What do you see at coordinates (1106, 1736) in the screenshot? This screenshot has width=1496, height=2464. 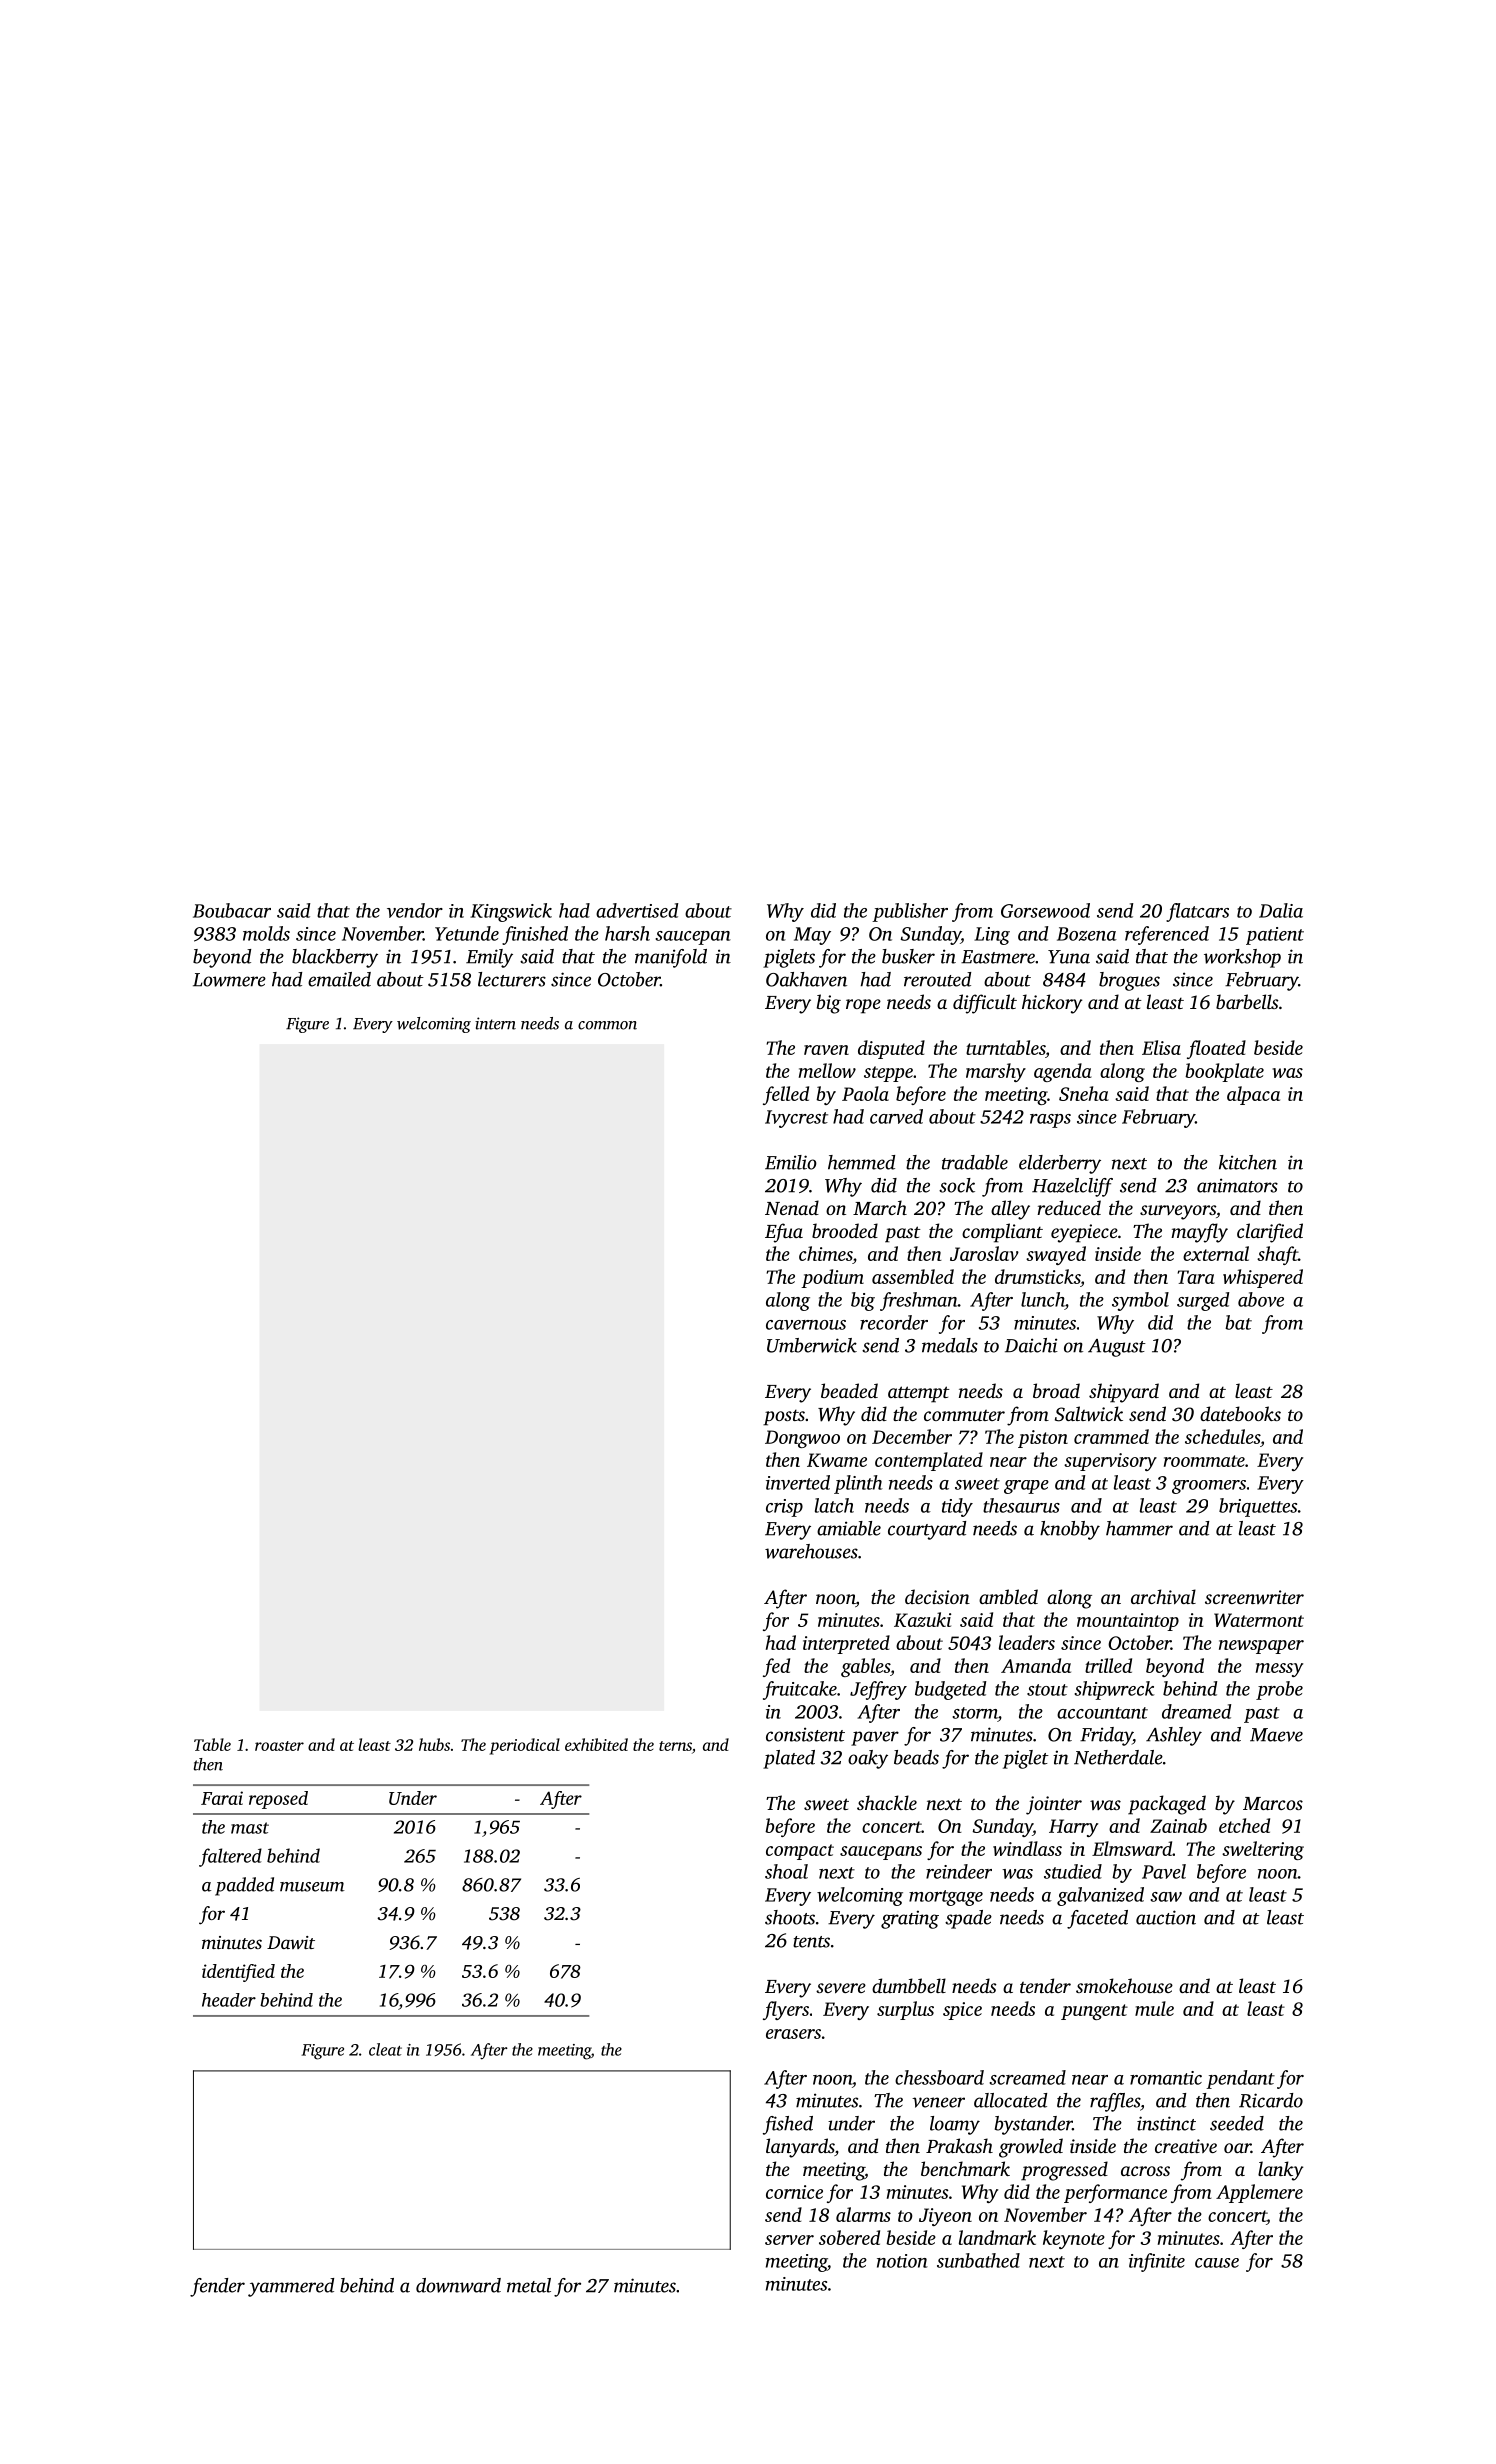 I see `Friday` at bounding box center [1106, 1736].
